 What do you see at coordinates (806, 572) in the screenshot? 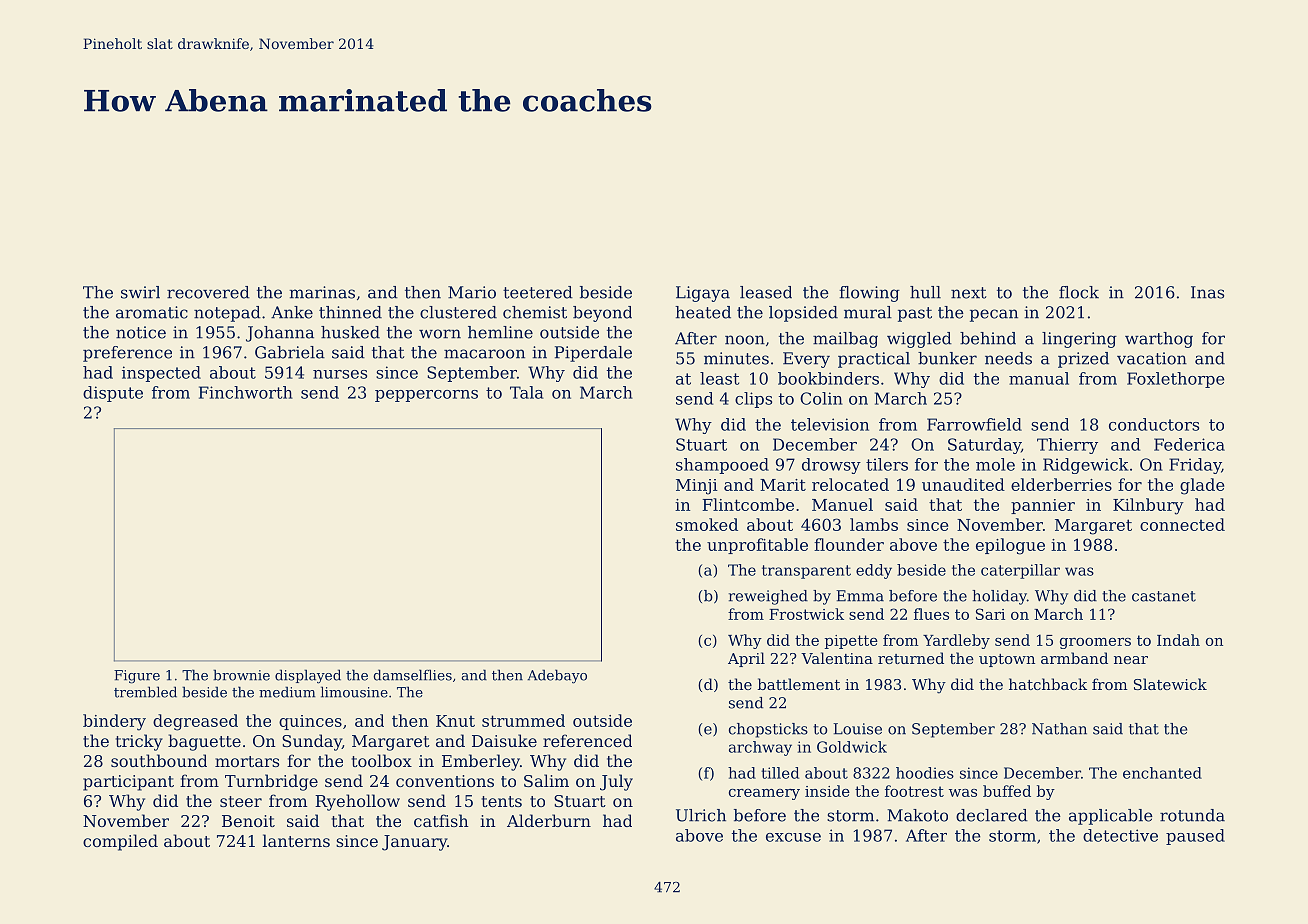
I see `transparent` at bounding box center [806, 572].
